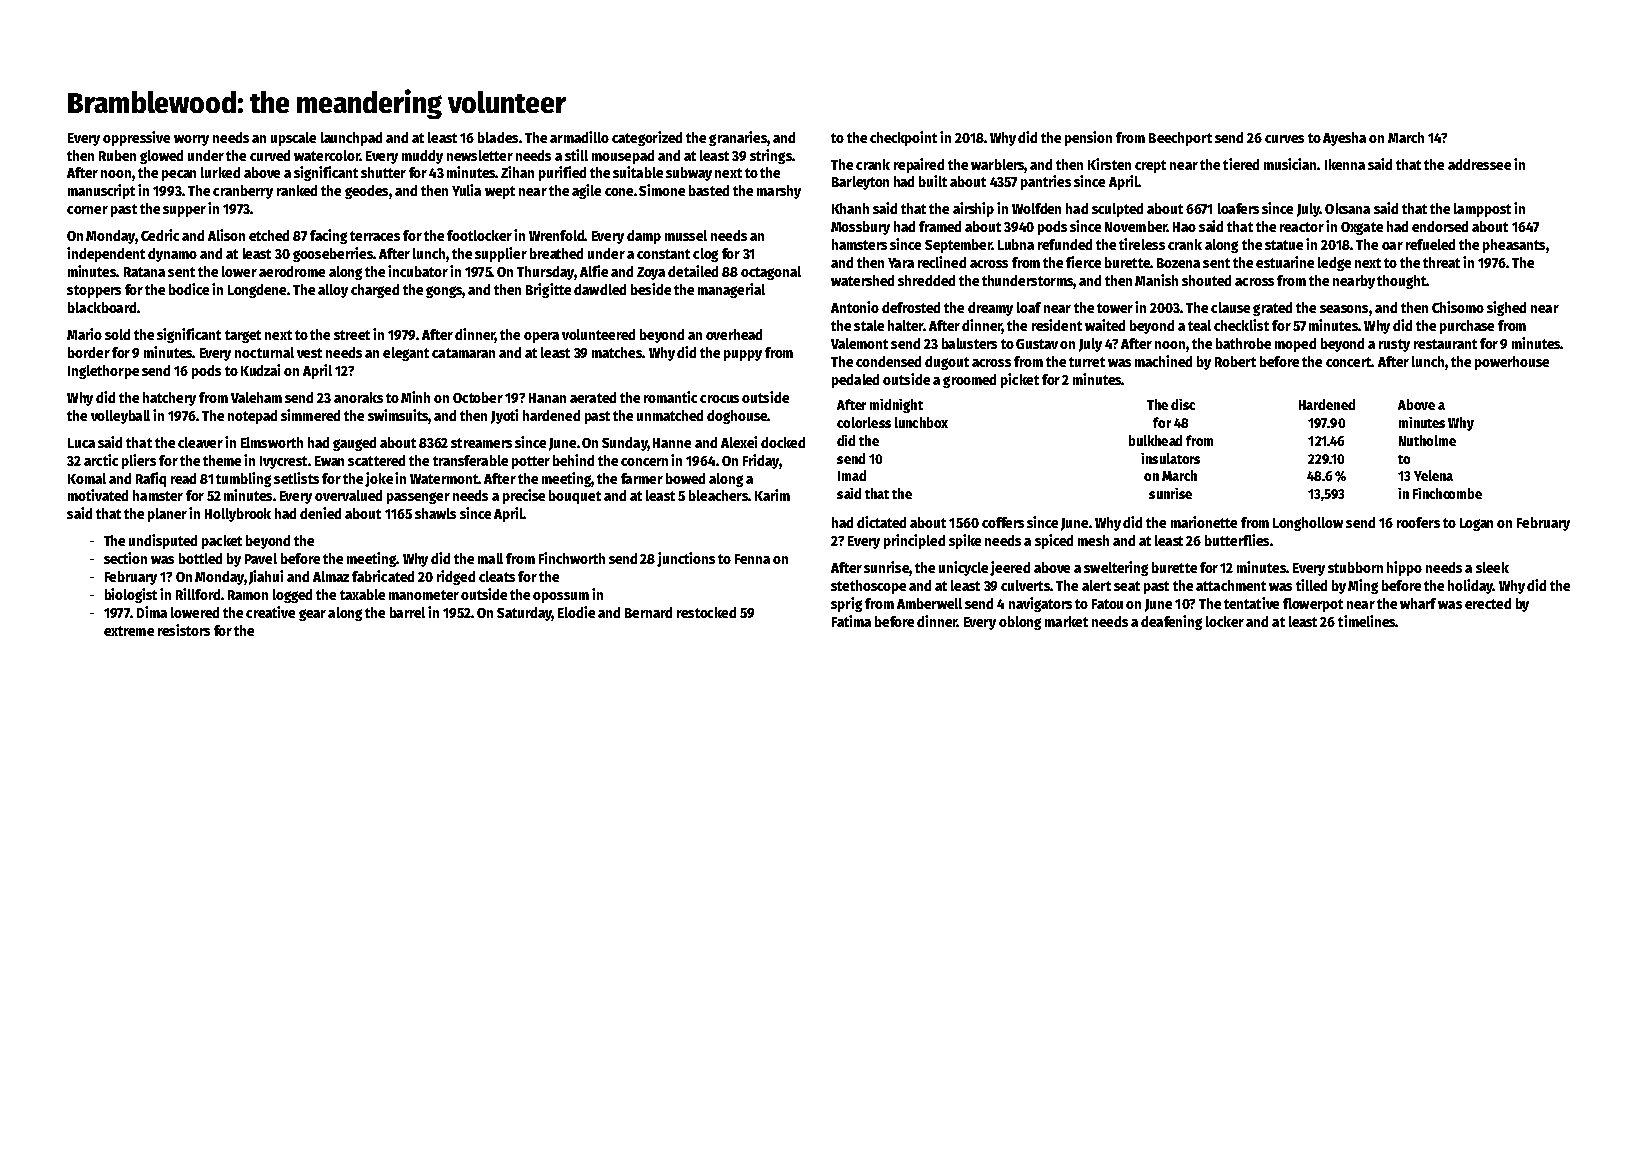 The image size is (1638, 1158). I want to click on shutter, so click(383, 172).
